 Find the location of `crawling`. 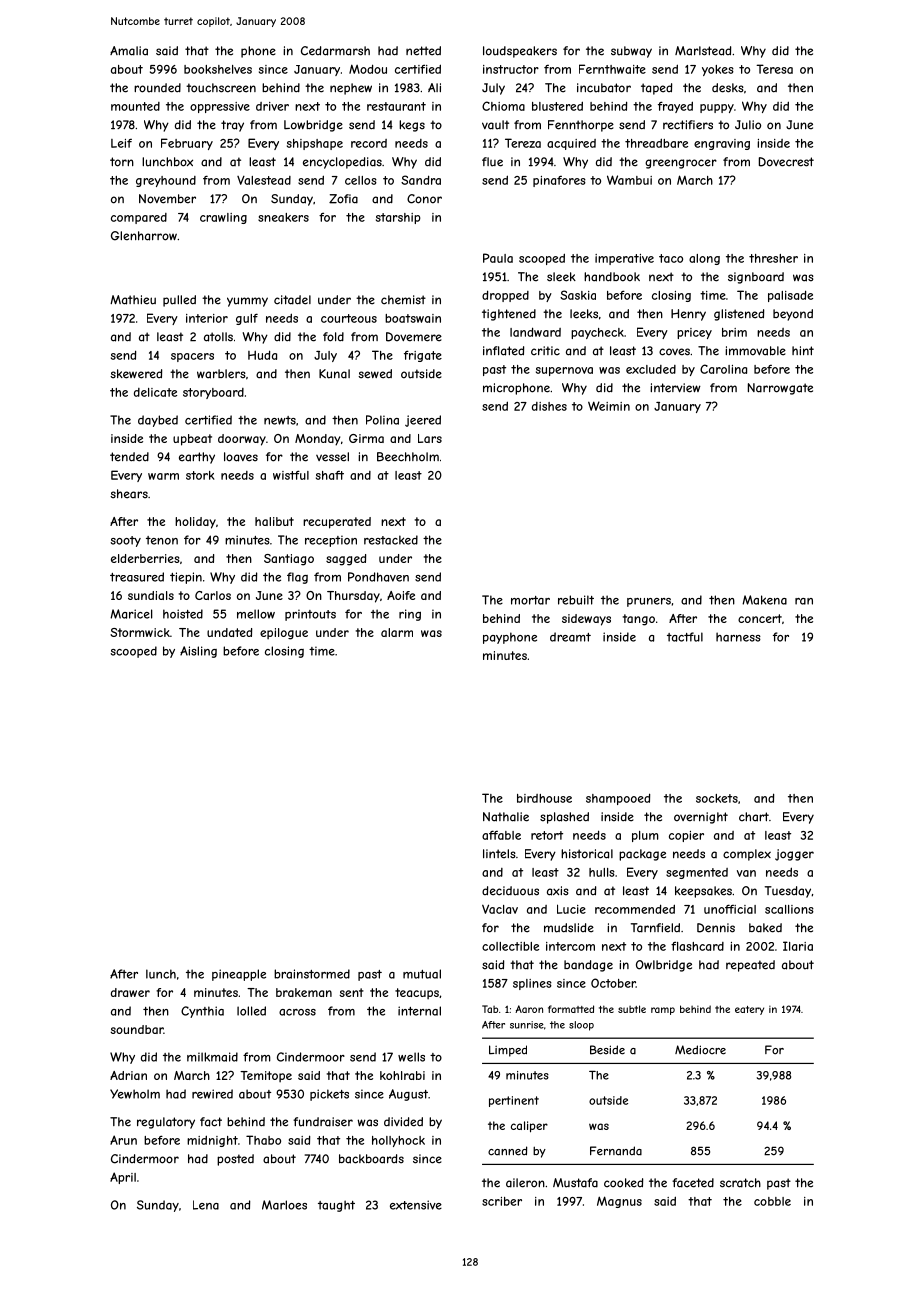

crawling is located at coordinates (223, 218).
